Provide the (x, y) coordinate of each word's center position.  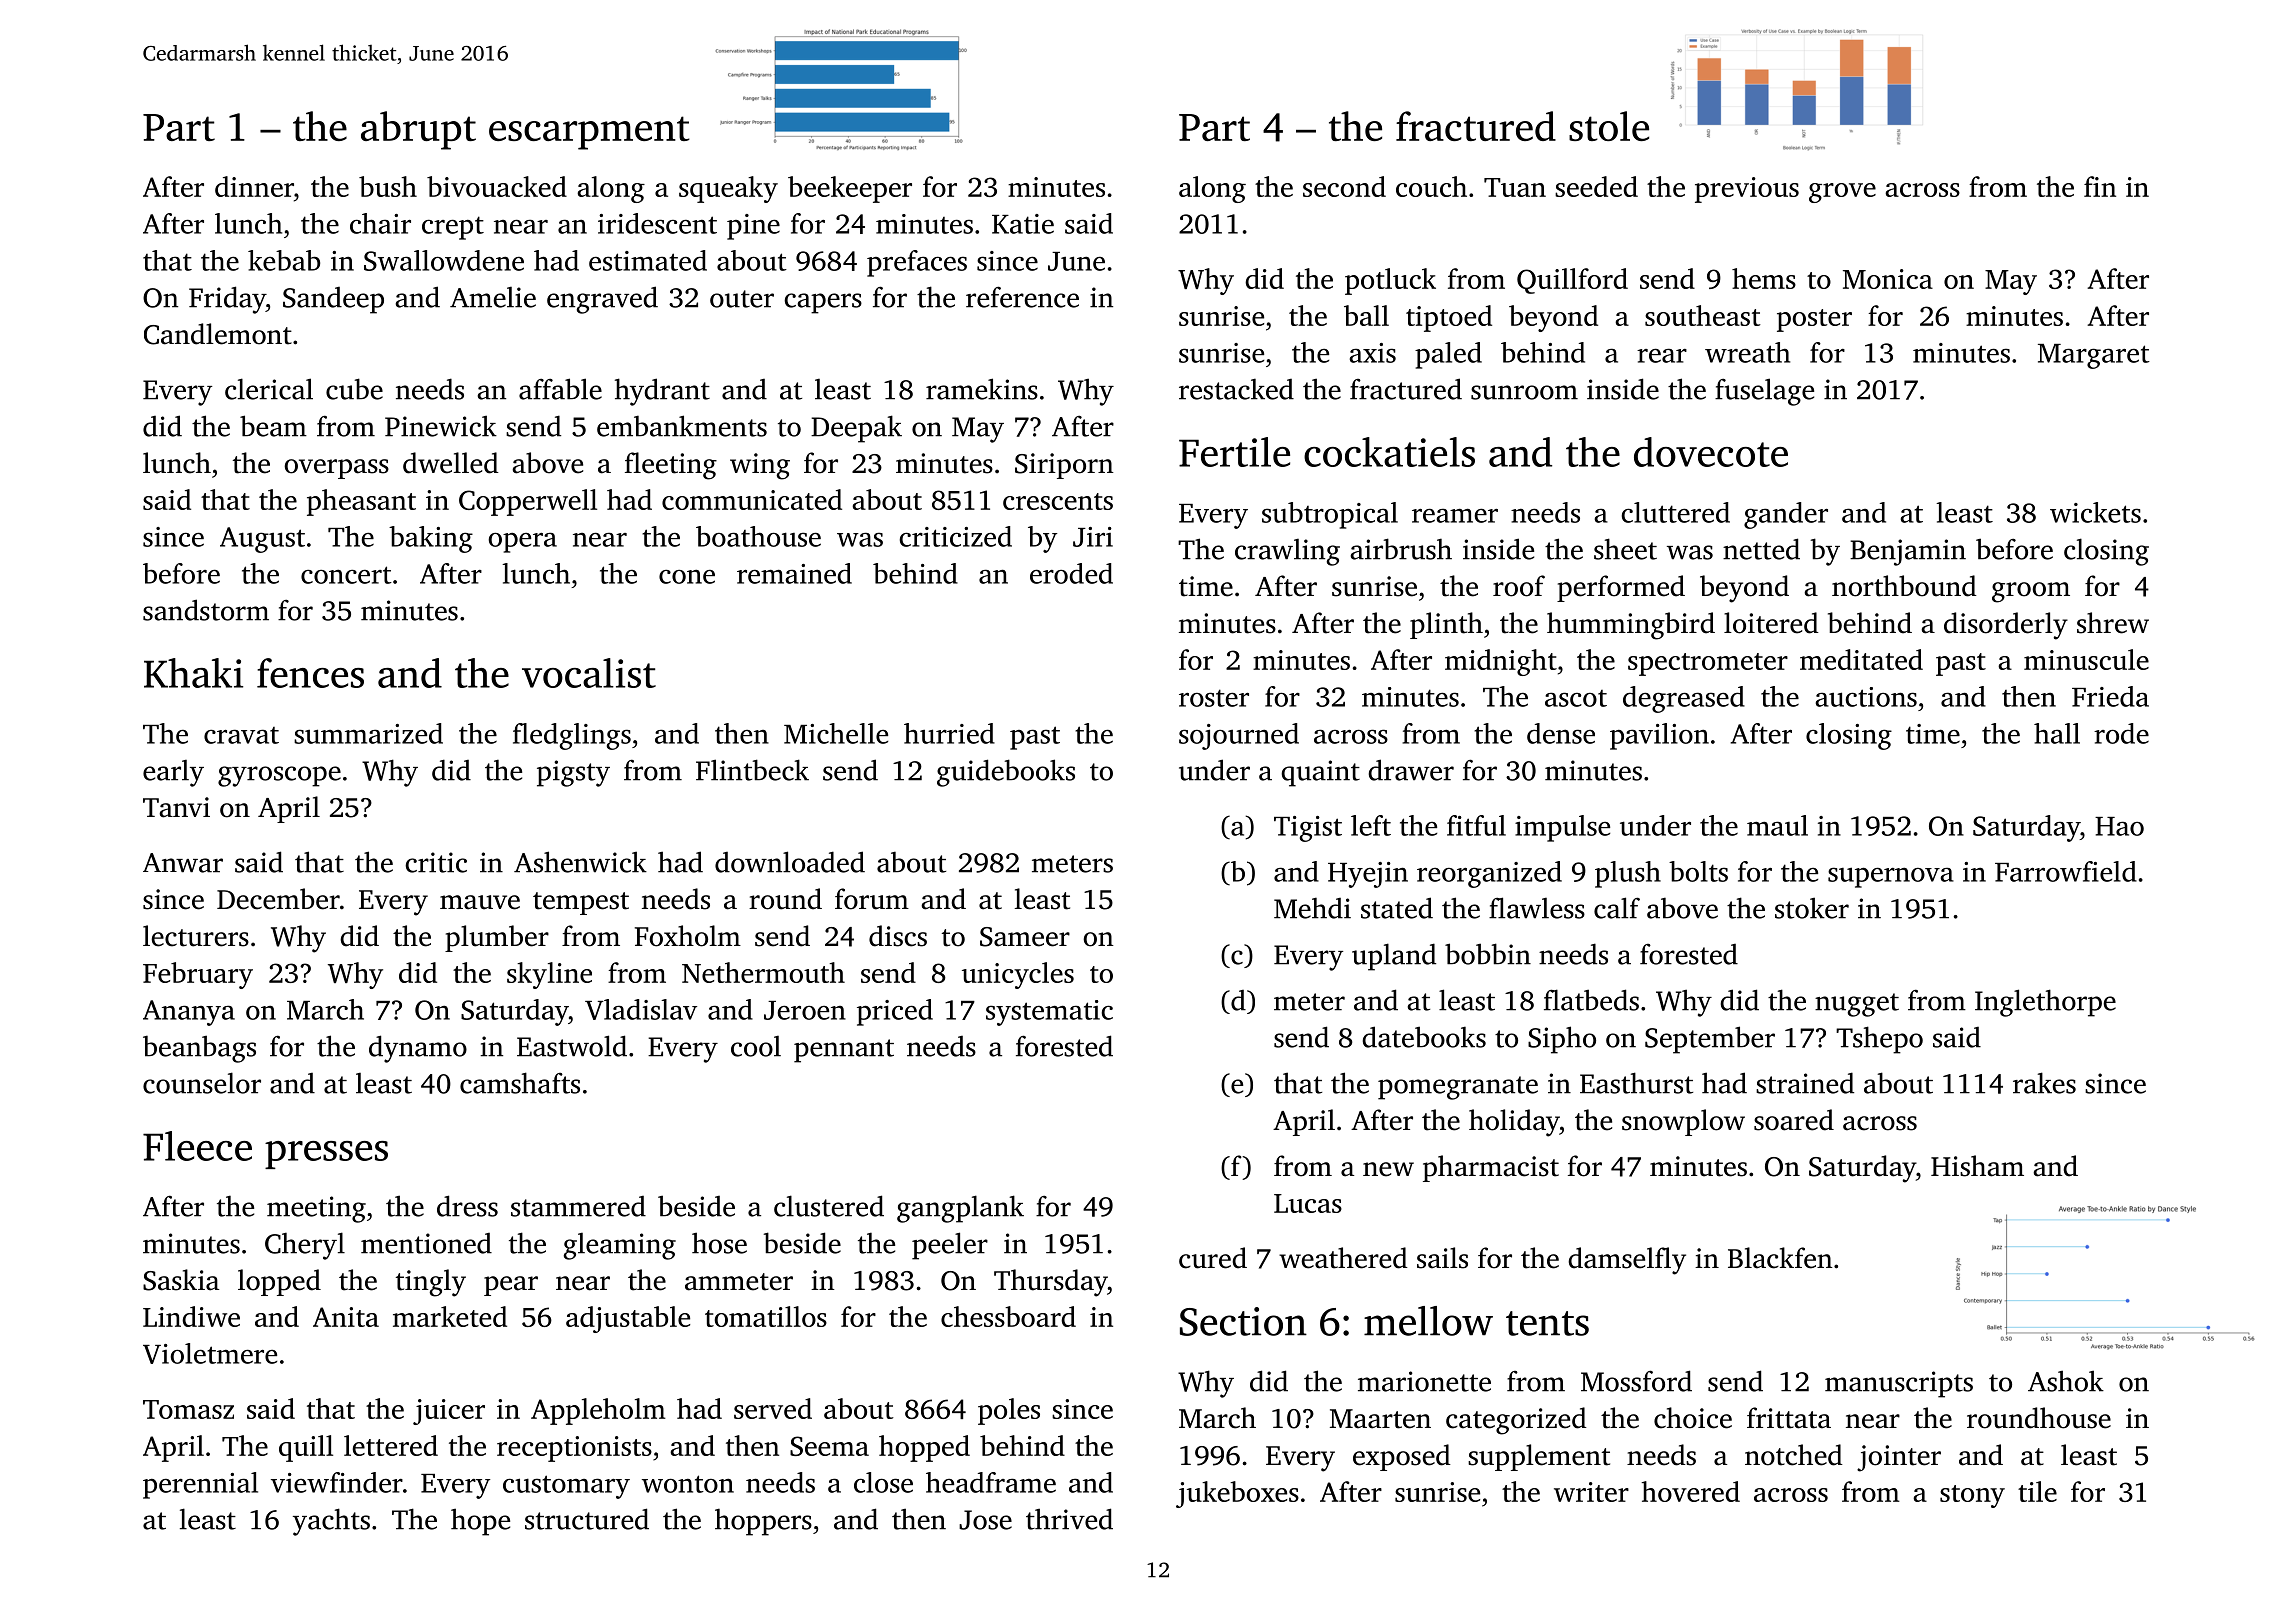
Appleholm (598, 1411)
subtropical (1330, 515)
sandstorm (206, 610)
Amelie (493, 297)
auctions (1866, 697)
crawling (1287, 552)
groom (2031, 592)
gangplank (960, 1209)
